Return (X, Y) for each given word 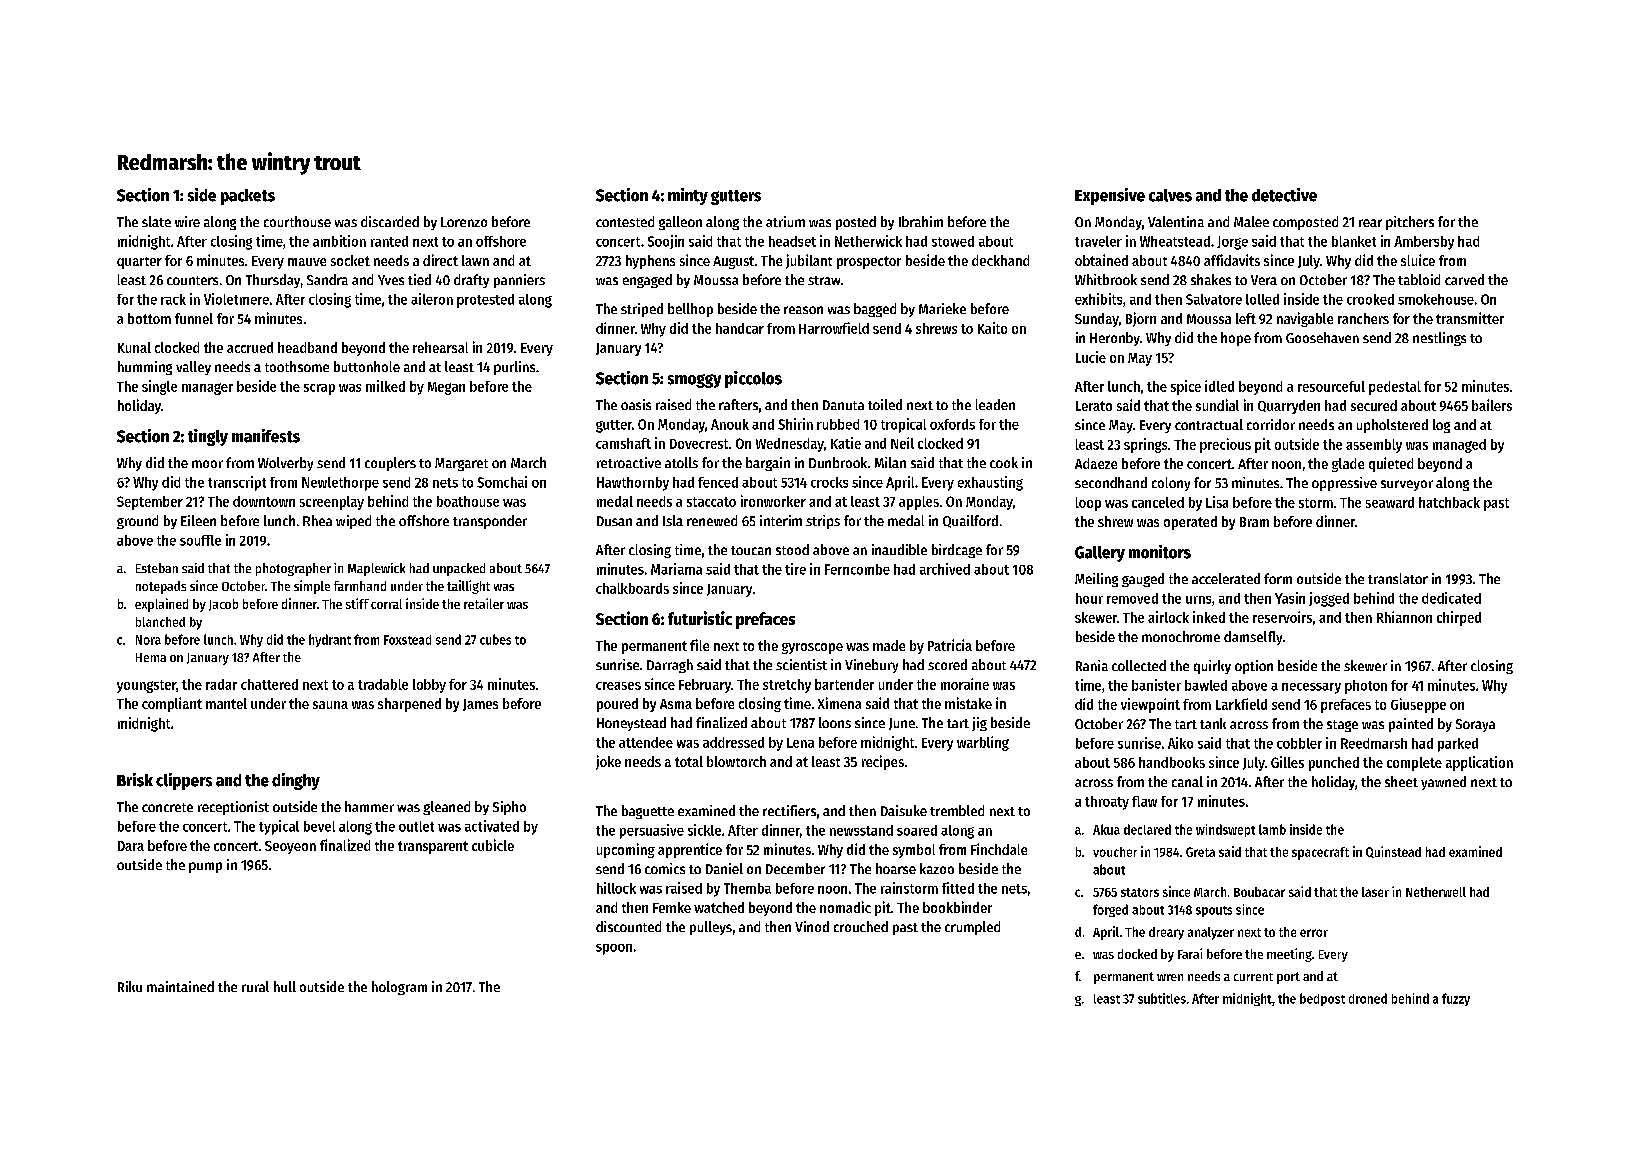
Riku (130, 986)
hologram (399, 988)
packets (248, 197)
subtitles (1162, 998)
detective (1284, 195)
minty (688, 196)
